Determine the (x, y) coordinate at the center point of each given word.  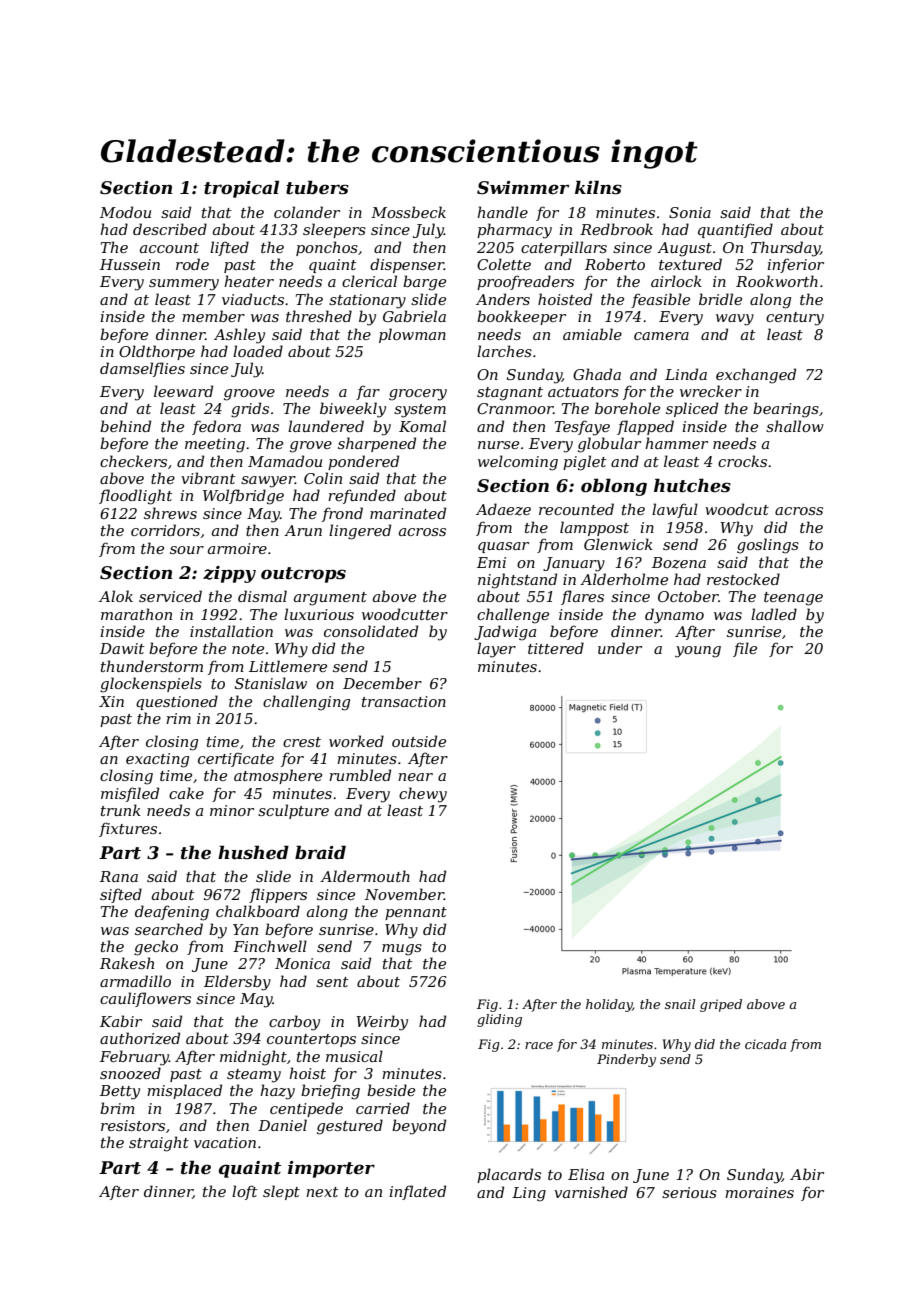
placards (509, 1175)
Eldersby (237, 983)
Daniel (282, 1125)
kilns (598, 187)
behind (125, 426)
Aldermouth (365, 876)
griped (721, 1005)
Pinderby (626, 1060)
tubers (317, 187)
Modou (125, 212)
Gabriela (414, 316)
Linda (686, 374)
